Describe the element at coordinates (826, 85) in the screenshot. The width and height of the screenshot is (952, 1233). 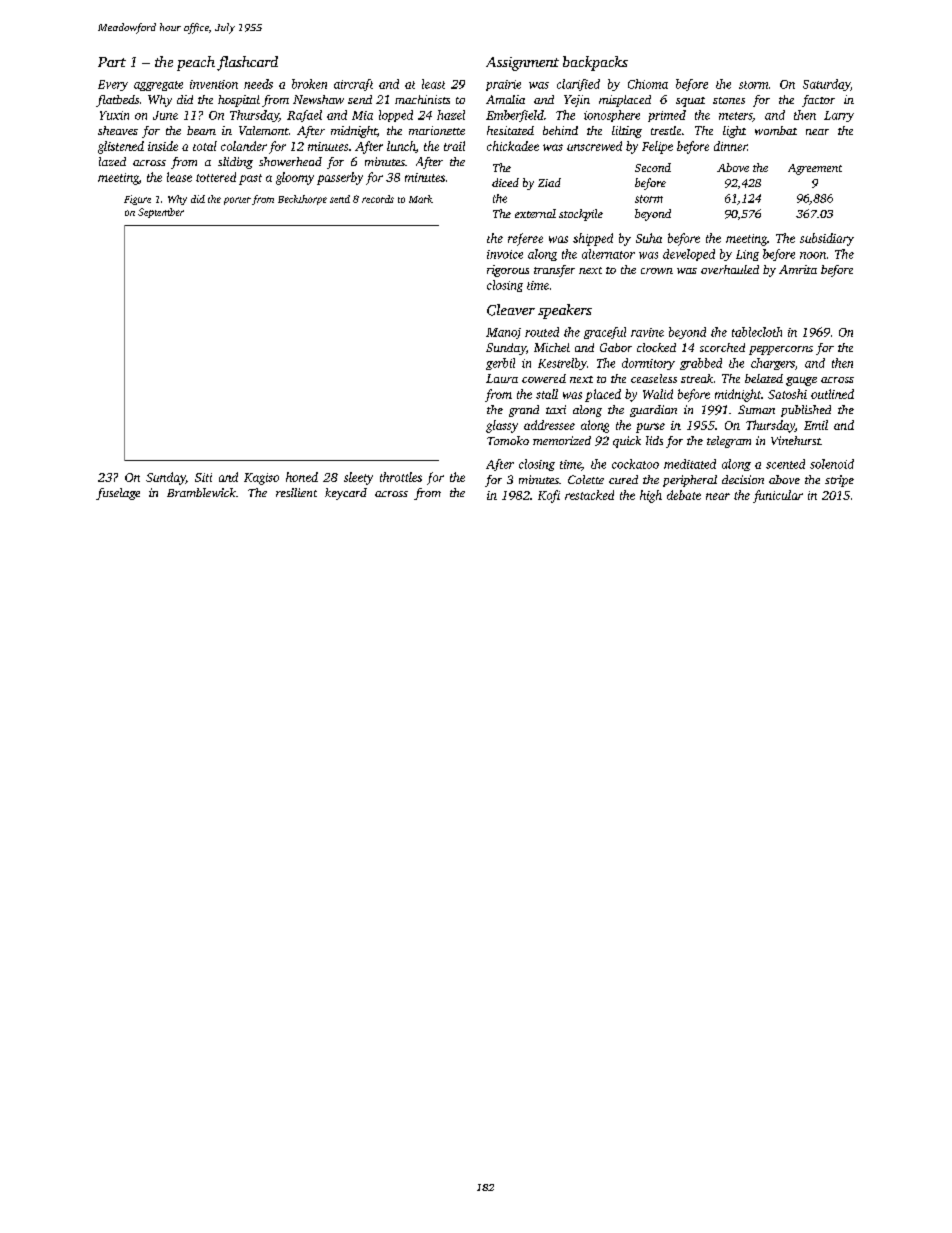
I see `Saturday` at that location.
